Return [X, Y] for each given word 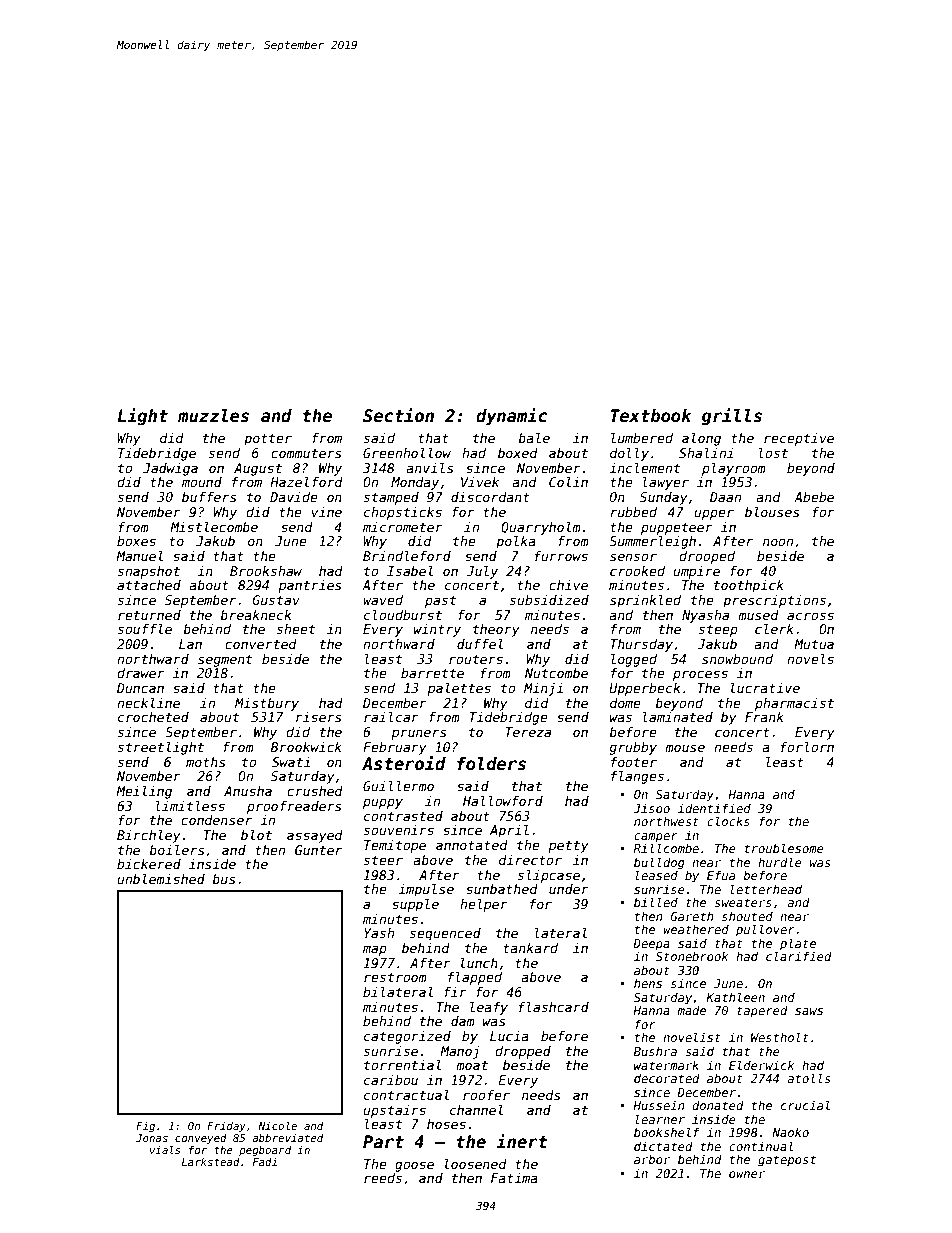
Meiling [144, 792]
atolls [808, 1078]
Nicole [277, 1126]
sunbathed [502, 889]
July [482, 572]
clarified [799, 956]
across [810, 616]
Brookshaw [266, 571]
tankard [530, 948]
